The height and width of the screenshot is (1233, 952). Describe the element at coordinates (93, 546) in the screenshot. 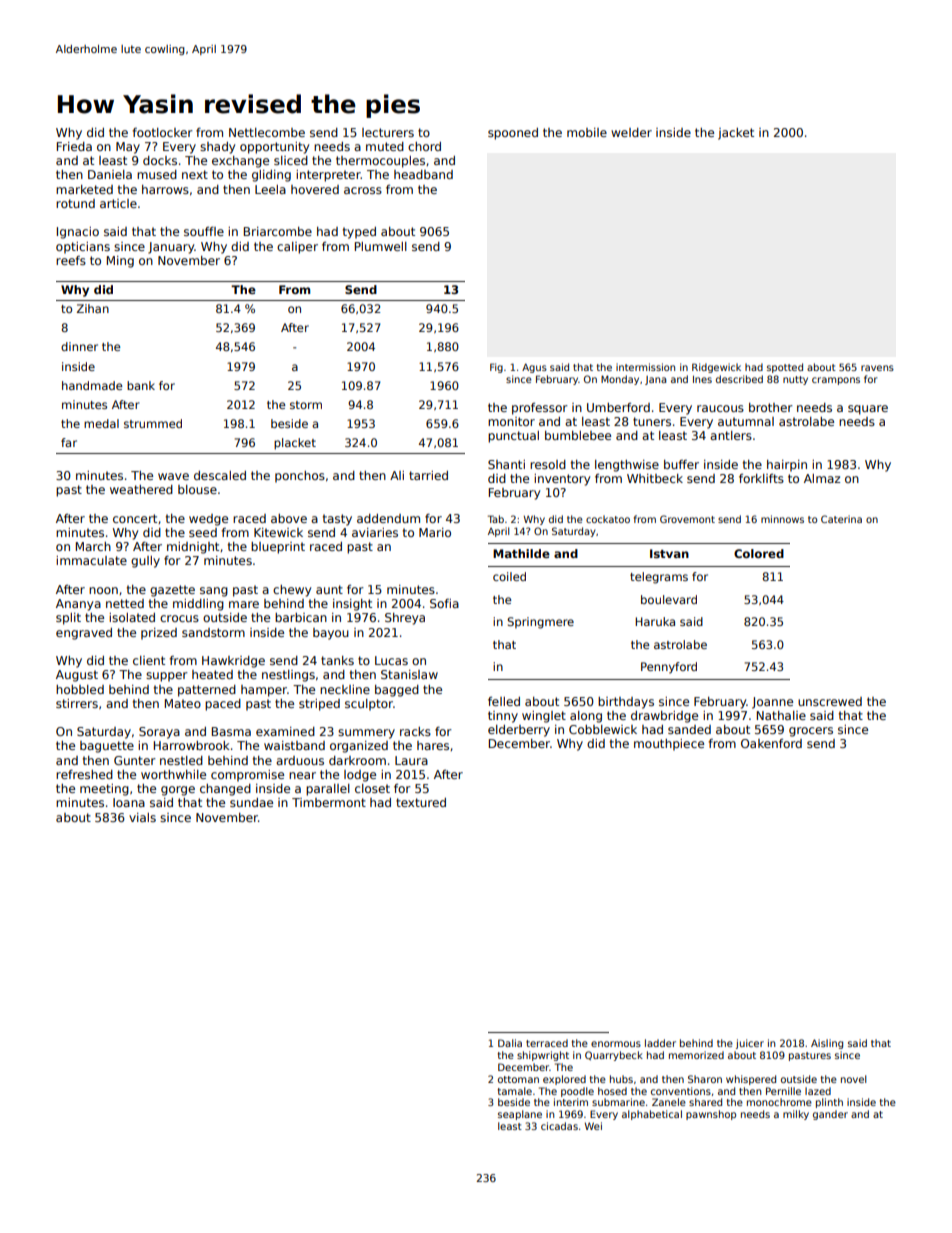

I see `March` at that location.
